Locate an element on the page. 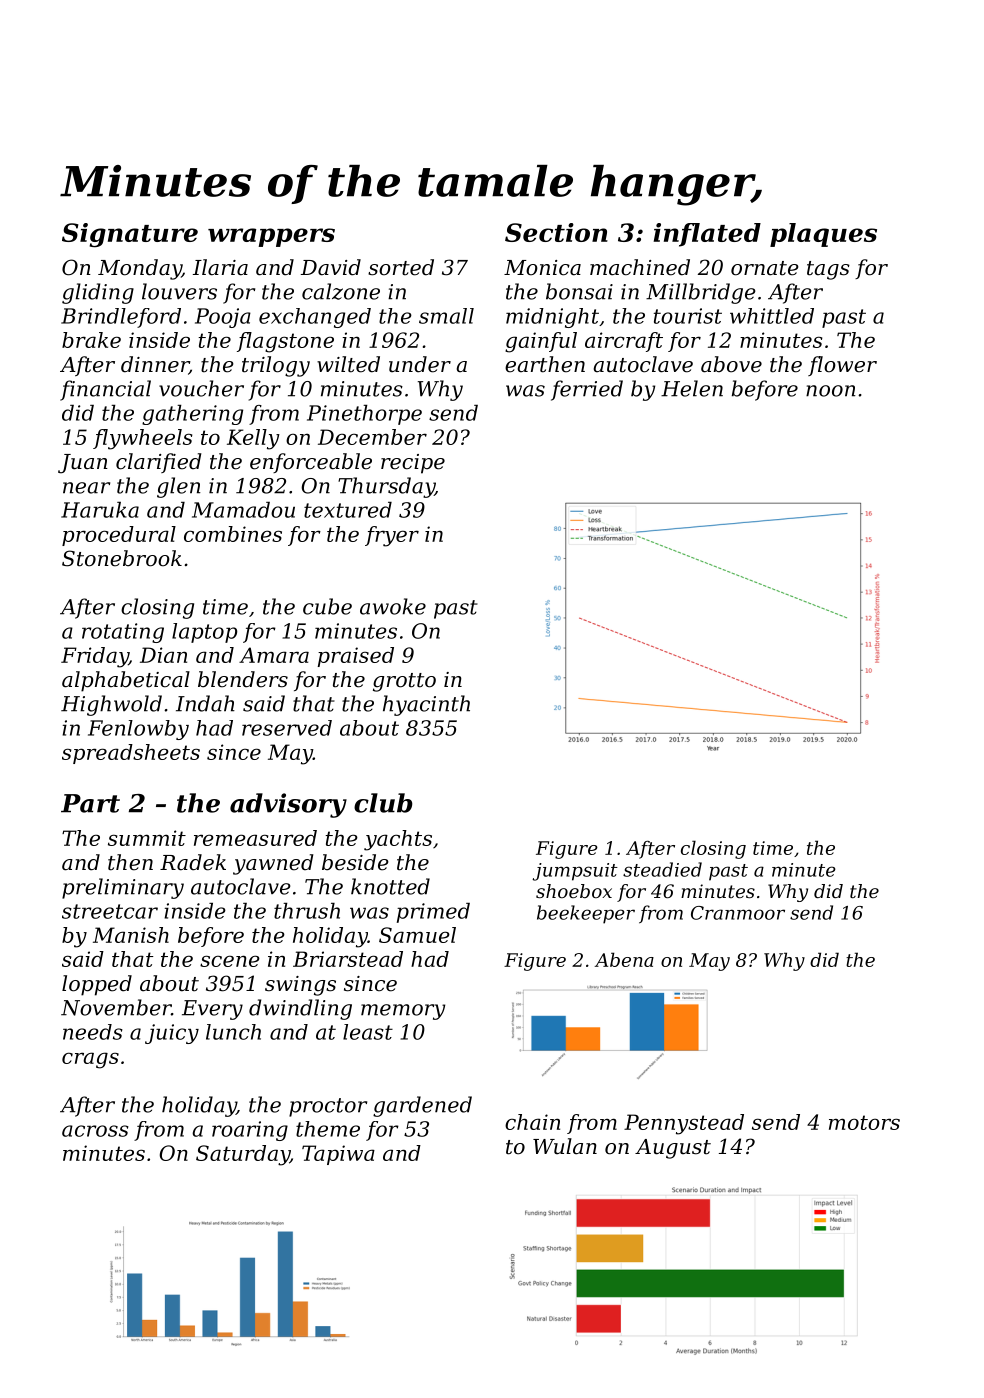 The image size is (984, 1398). rotating is located at coordinates (123, 633).
